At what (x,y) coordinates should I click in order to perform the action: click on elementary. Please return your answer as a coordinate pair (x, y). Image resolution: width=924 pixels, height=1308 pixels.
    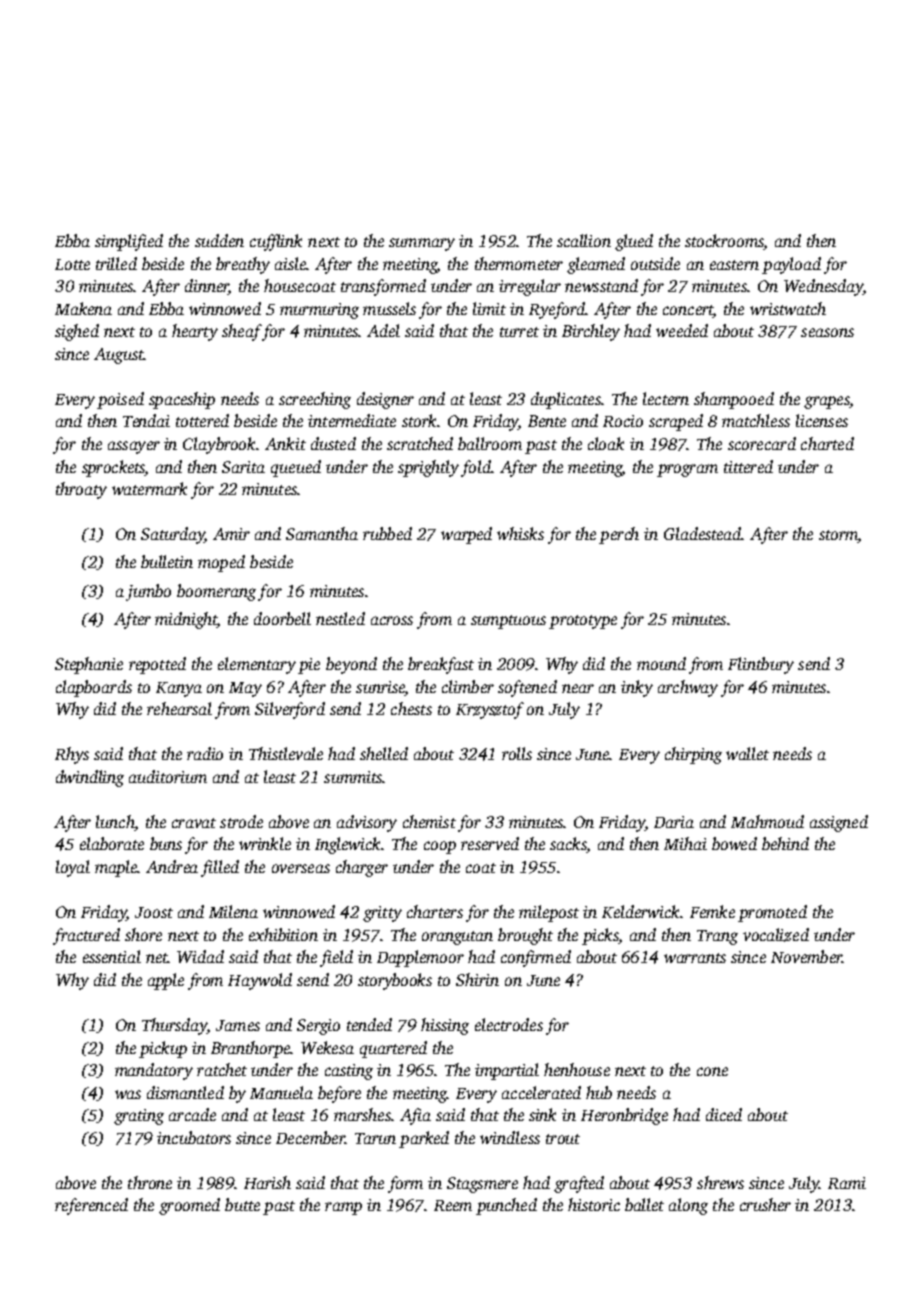
    Looking at the image, I should click on (257, 665).
